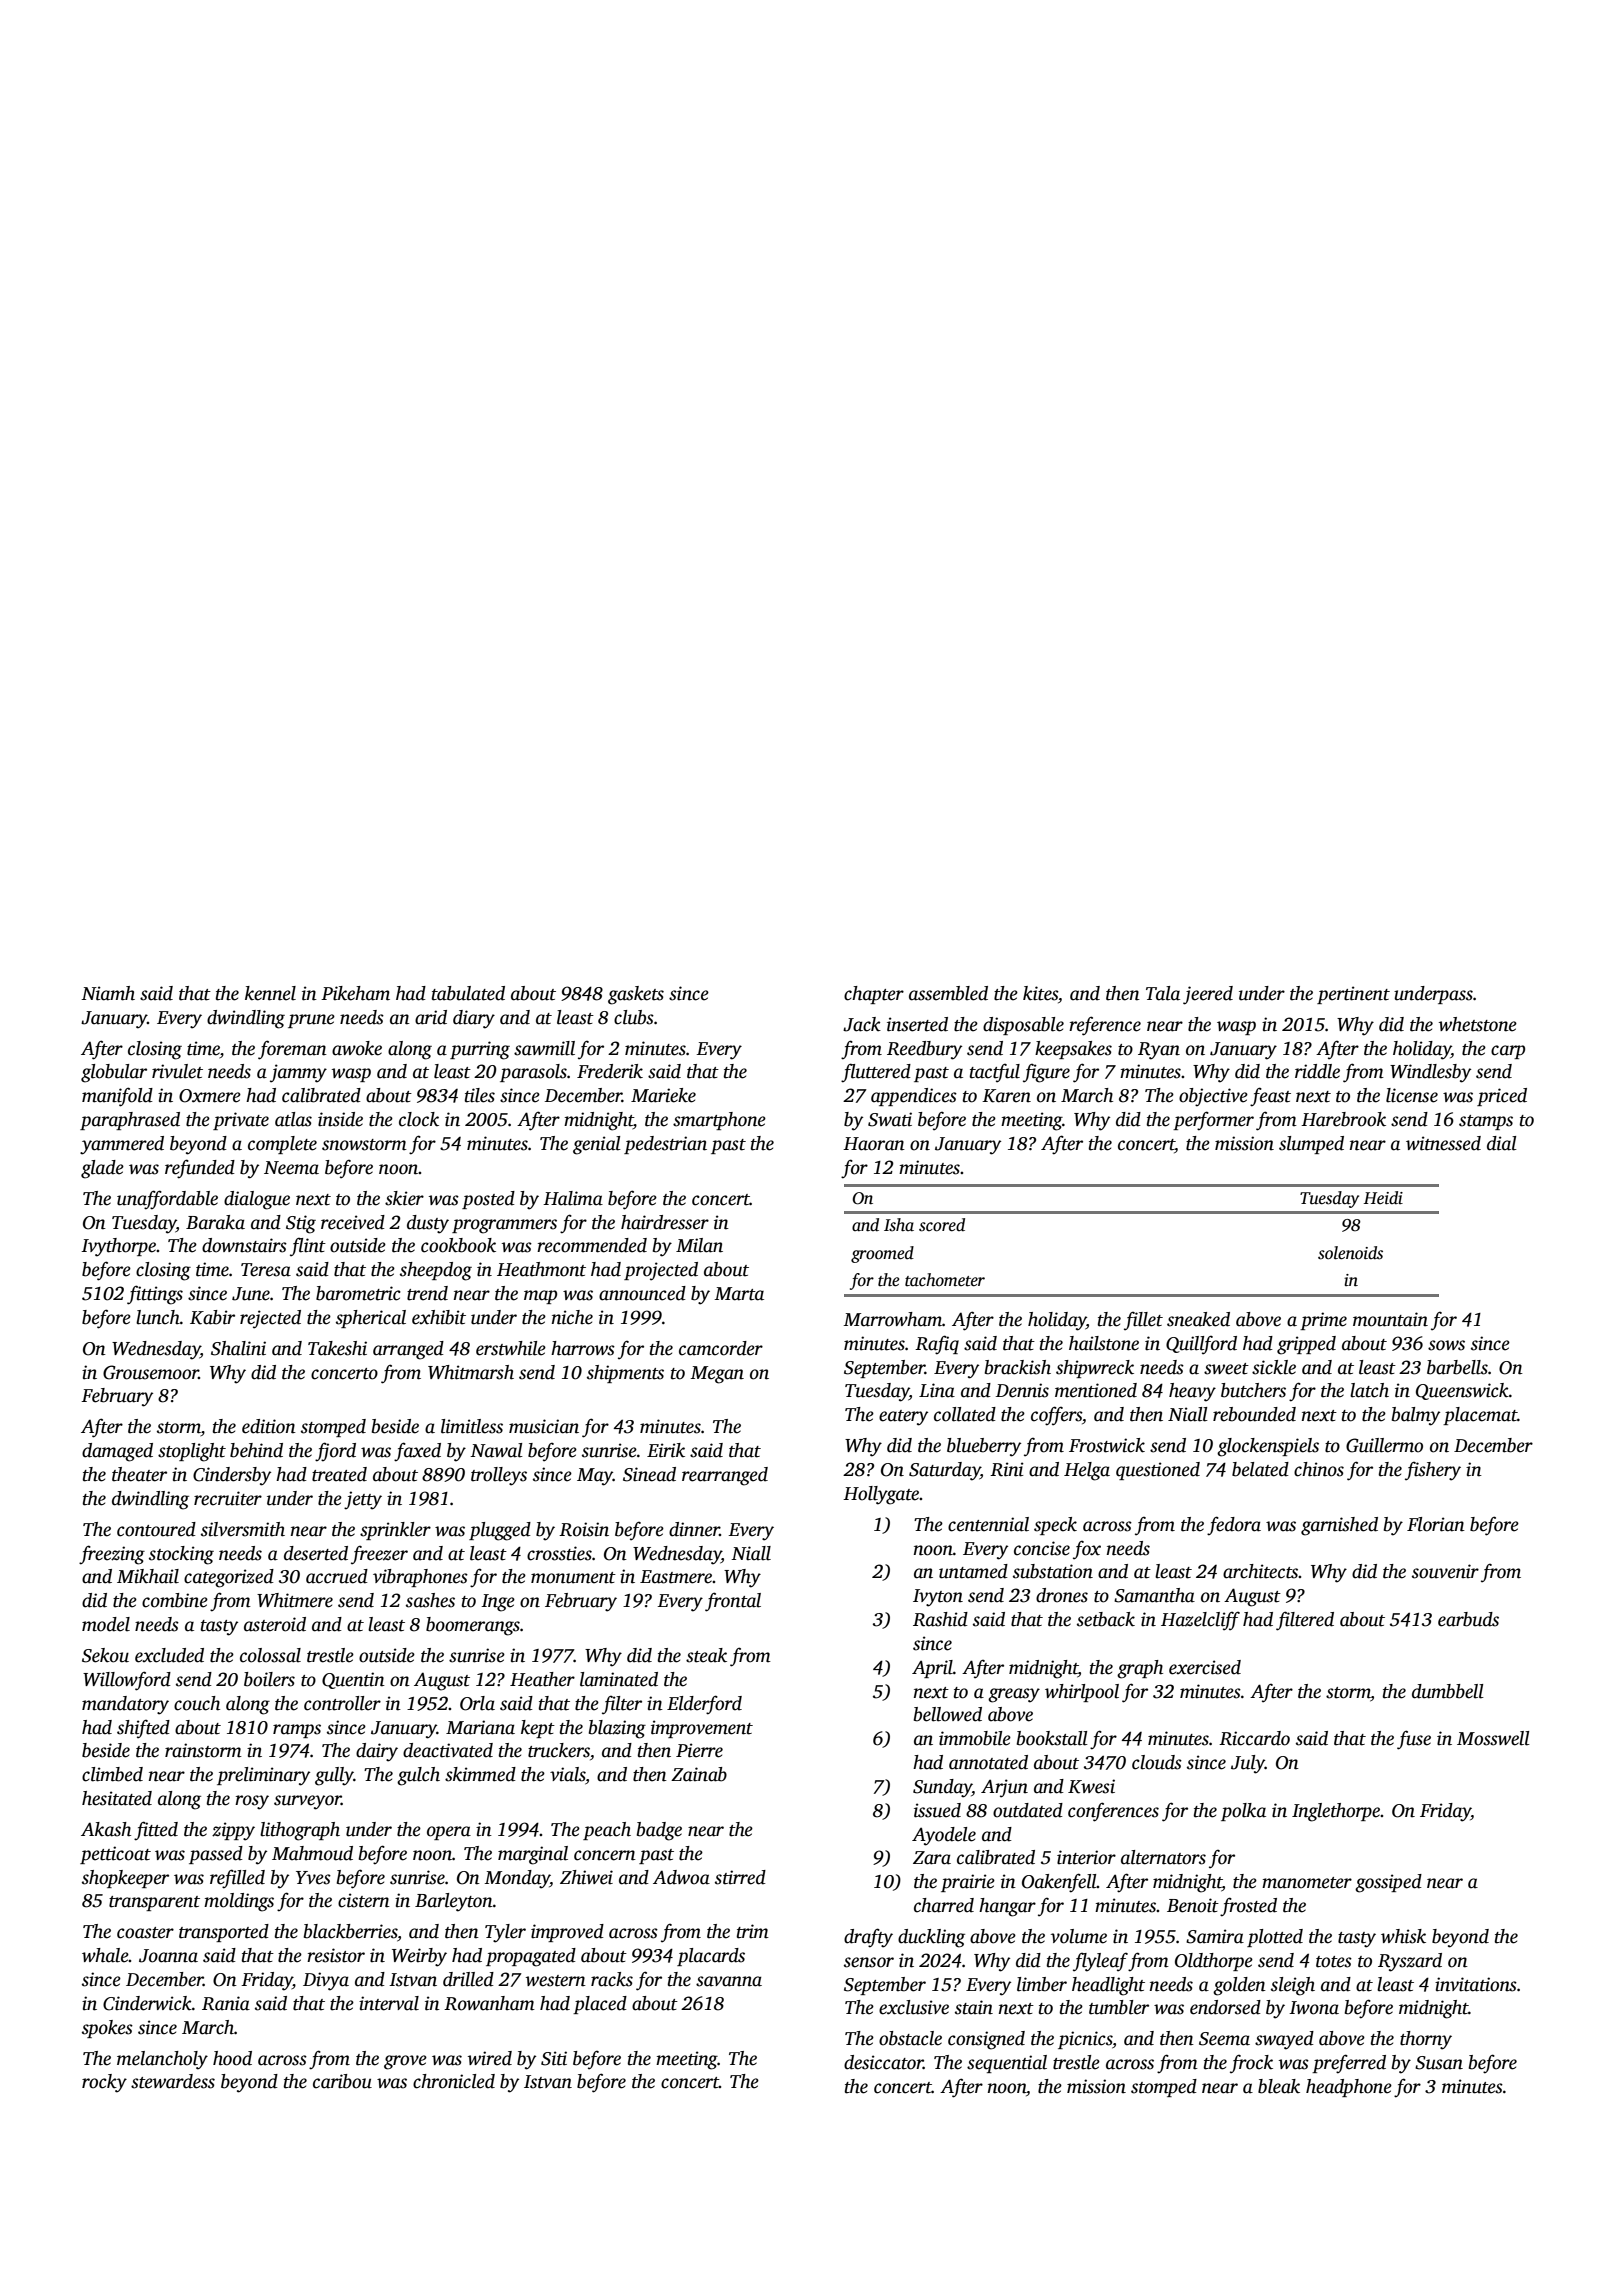 The width and height of the image is (1620, 2292). Describe the element at coordinates (1159, 1051) in the image. I see `Ryan` at that location.
